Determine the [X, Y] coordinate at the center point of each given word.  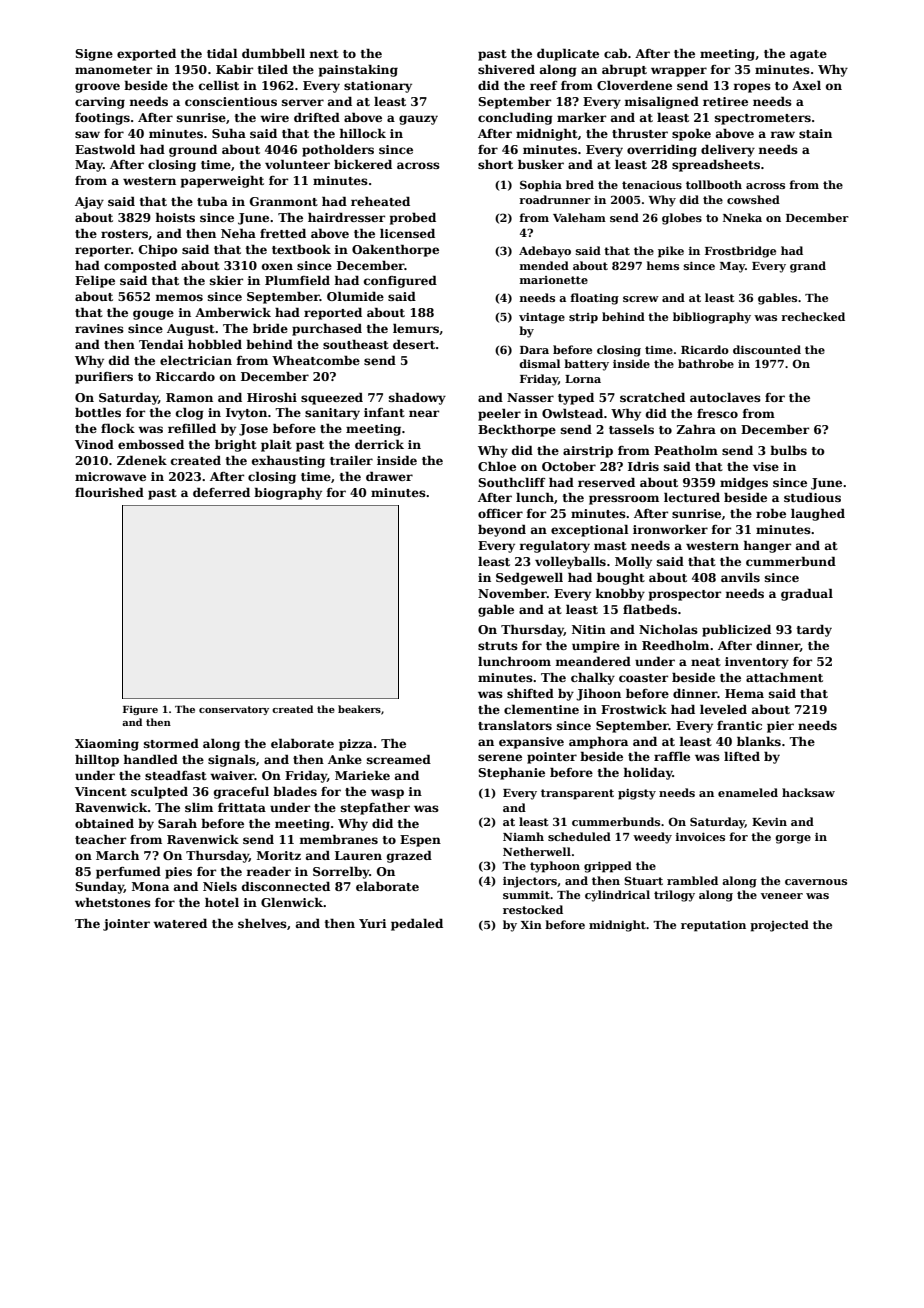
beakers [359, 709]
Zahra [696, 429]
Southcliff [512, 482]
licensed [407, 233]
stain [815, 133]
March [117, 855]
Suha [229, 133]
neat [706, 662]
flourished [109, 492]
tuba [212, 201]
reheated [380, 201]
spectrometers [763, 119]
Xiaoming [107, 745]
